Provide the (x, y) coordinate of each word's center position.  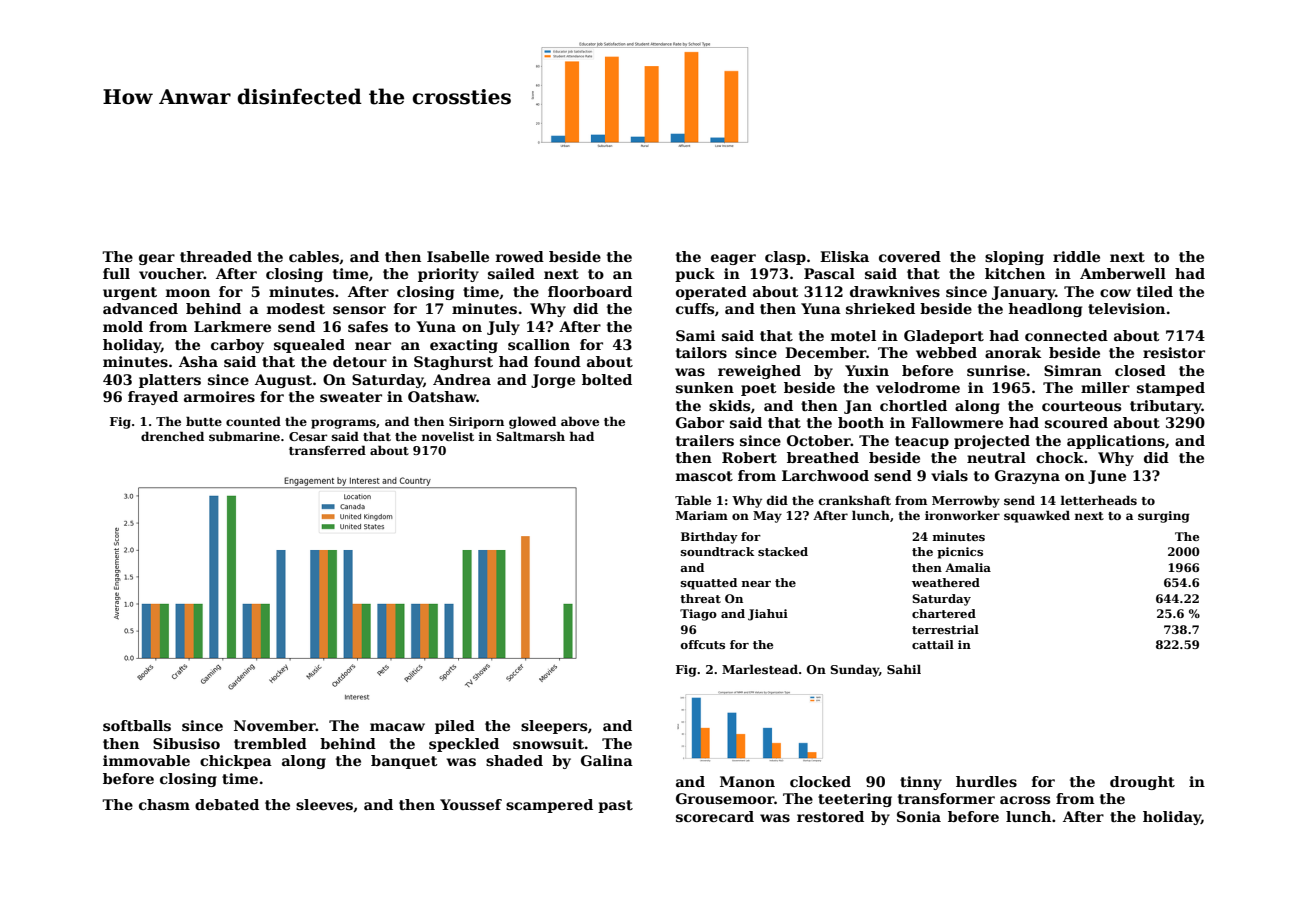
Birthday (709, 538)
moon (188, 293)
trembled (270, 743)
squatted (709, 584)
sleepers (554, 727)
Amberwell (1123, 273)
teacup (922, 442)
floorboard (590, 291)
